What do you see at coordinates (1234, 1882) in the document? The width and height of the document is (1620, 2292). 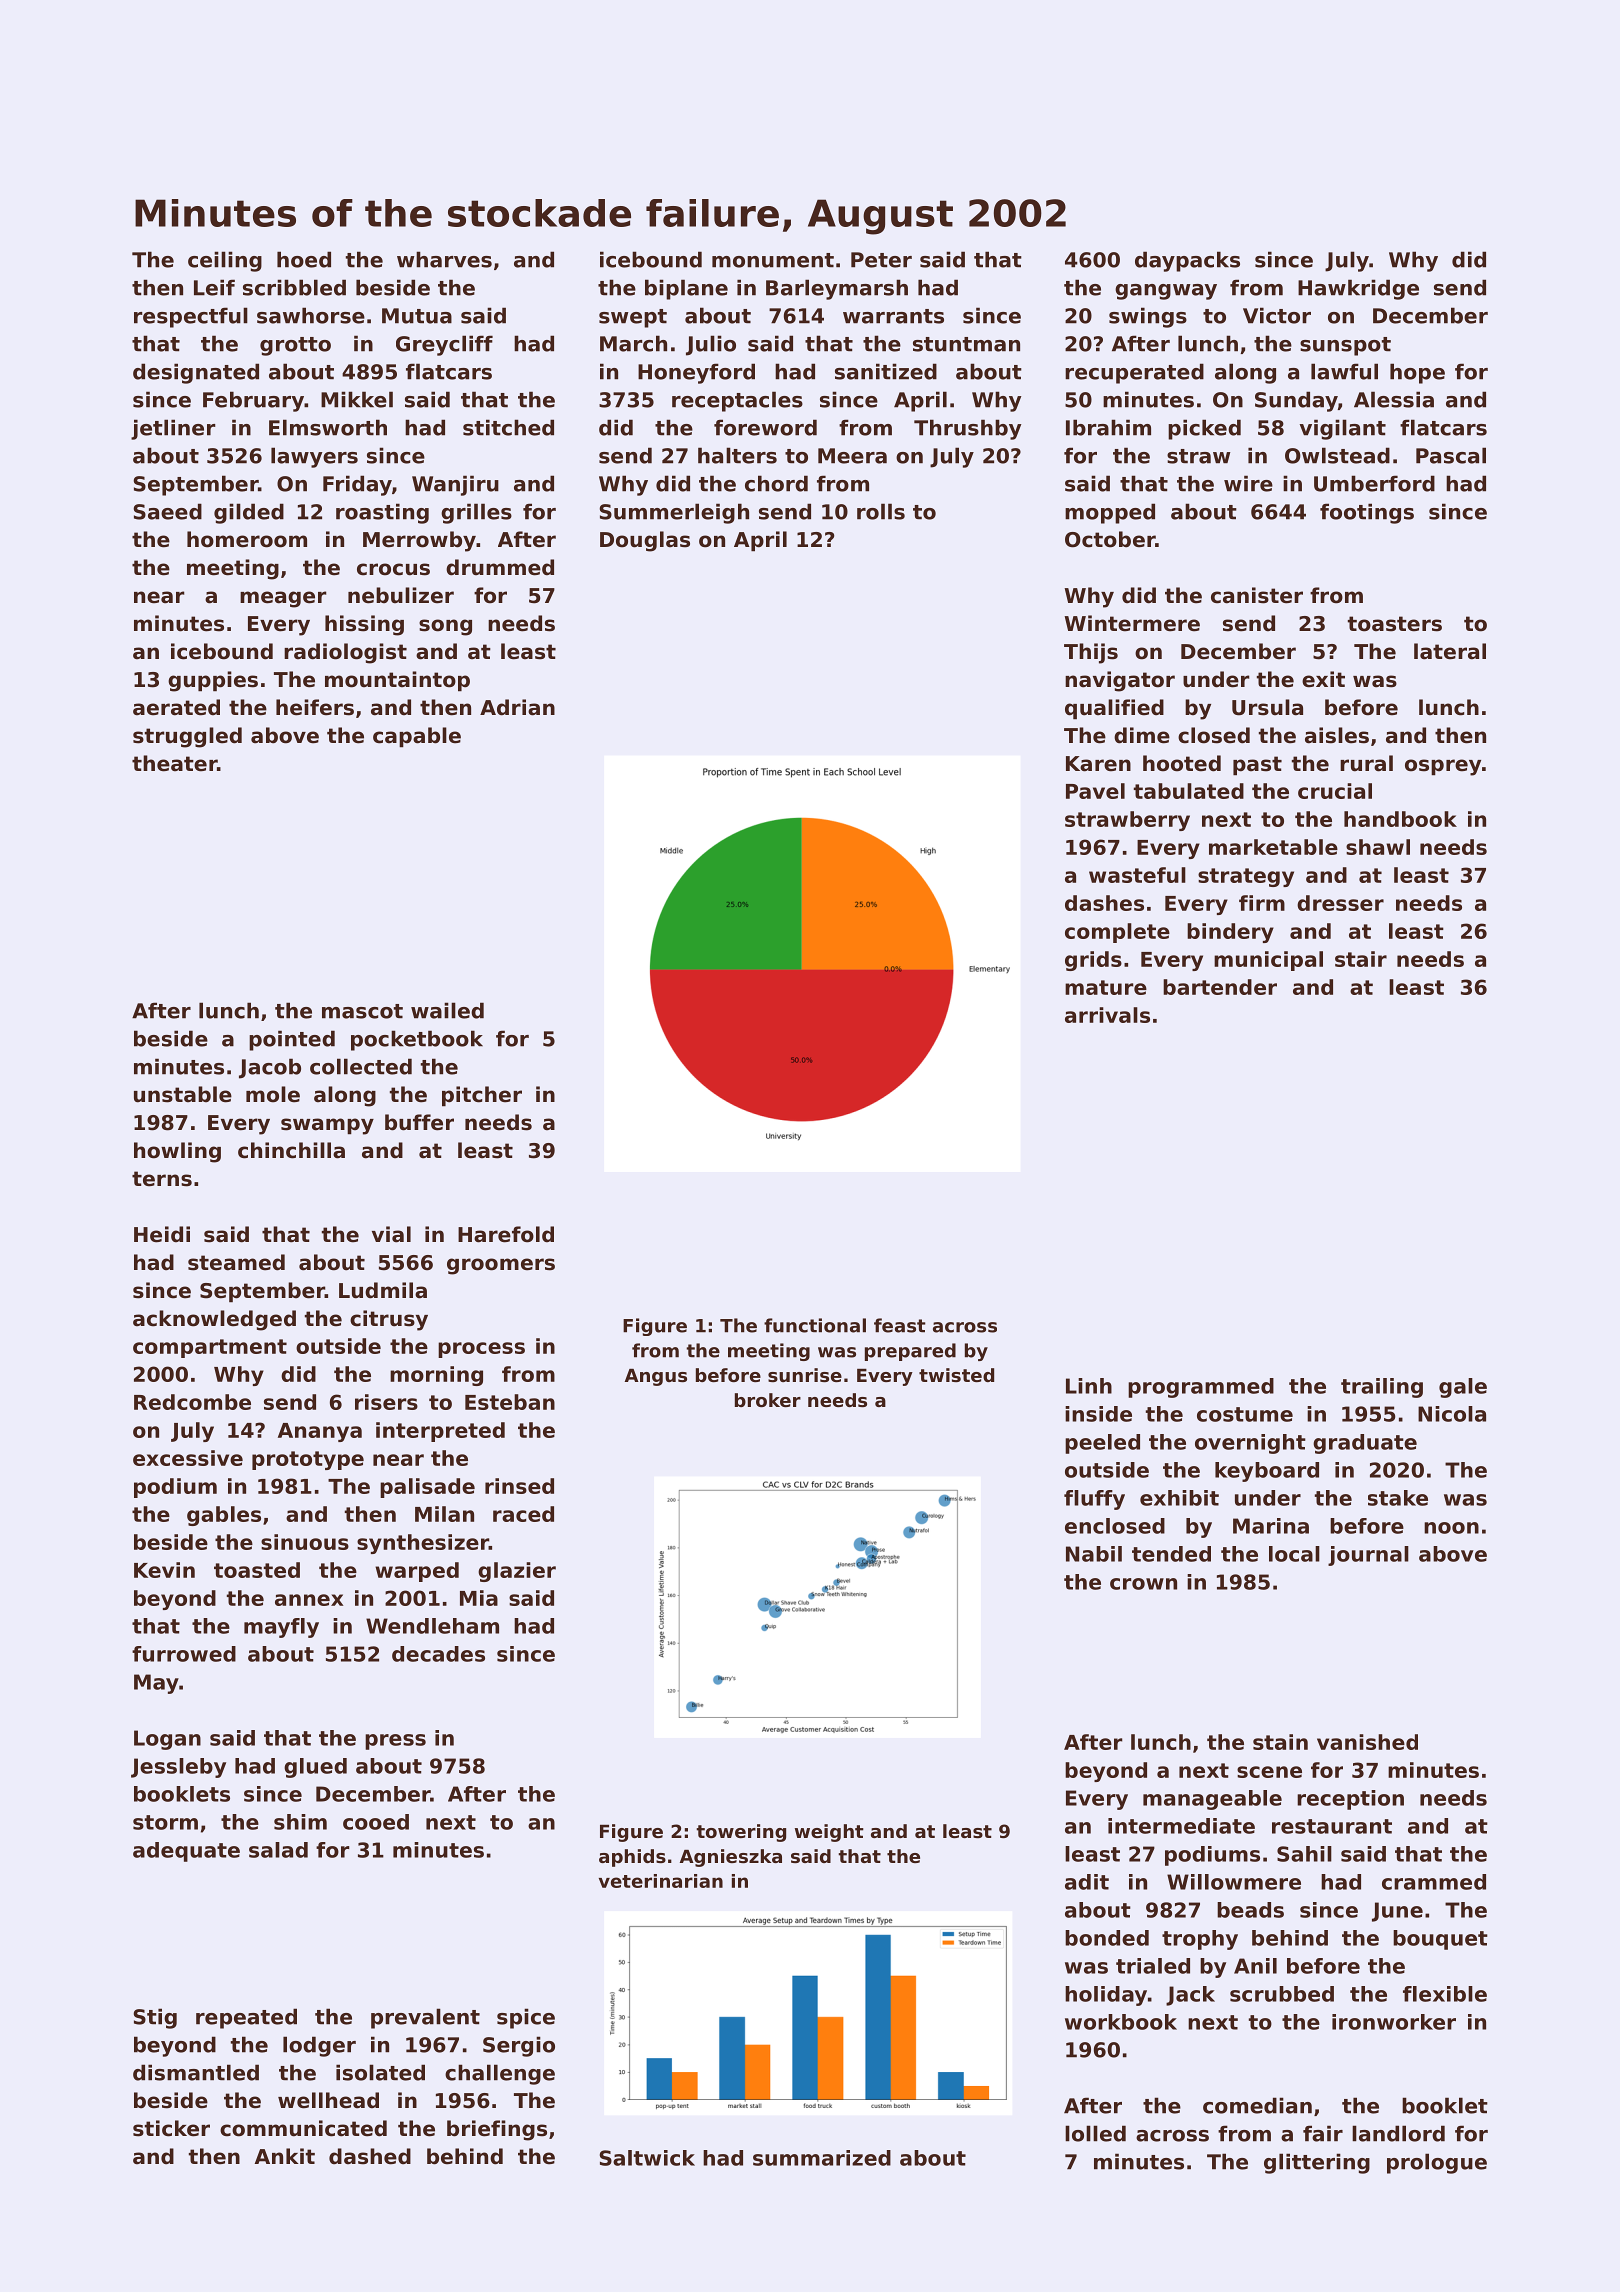 I see `Willowmere` at bounding box center [1234, 1882].
